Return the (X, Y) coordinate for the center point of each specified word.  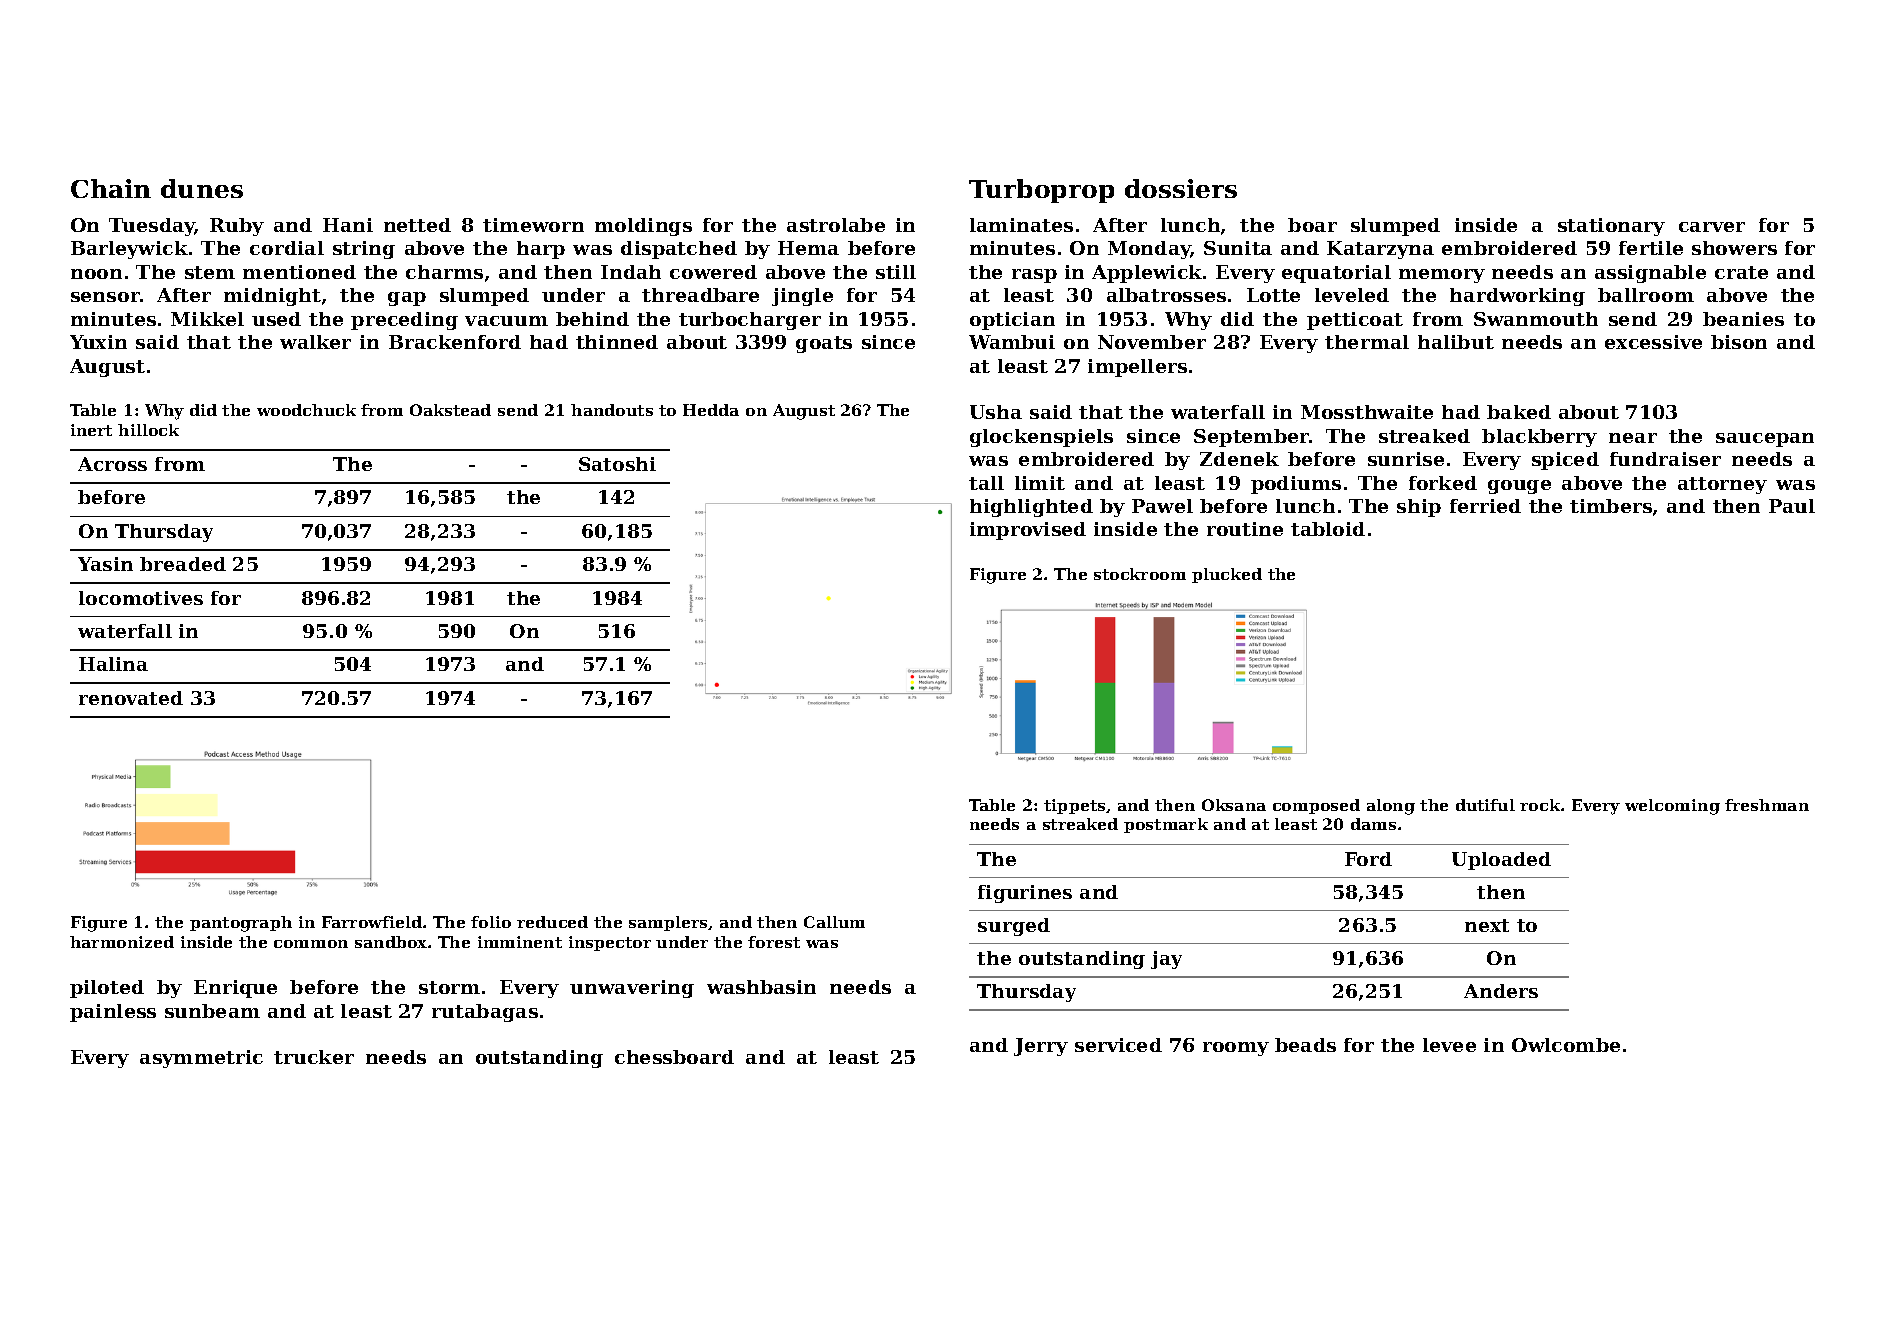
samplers (668, 923)
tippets (1074, 806)
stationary (1611, 227)
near (1633, 438)
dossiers (1181, 188)
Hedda (711, 410)
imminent (520, 942)
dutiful (1485, 805)
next (1487, 925)
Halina (113, 664)
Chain (111, 188)
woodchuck (306, 410)
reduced (552, 922)
